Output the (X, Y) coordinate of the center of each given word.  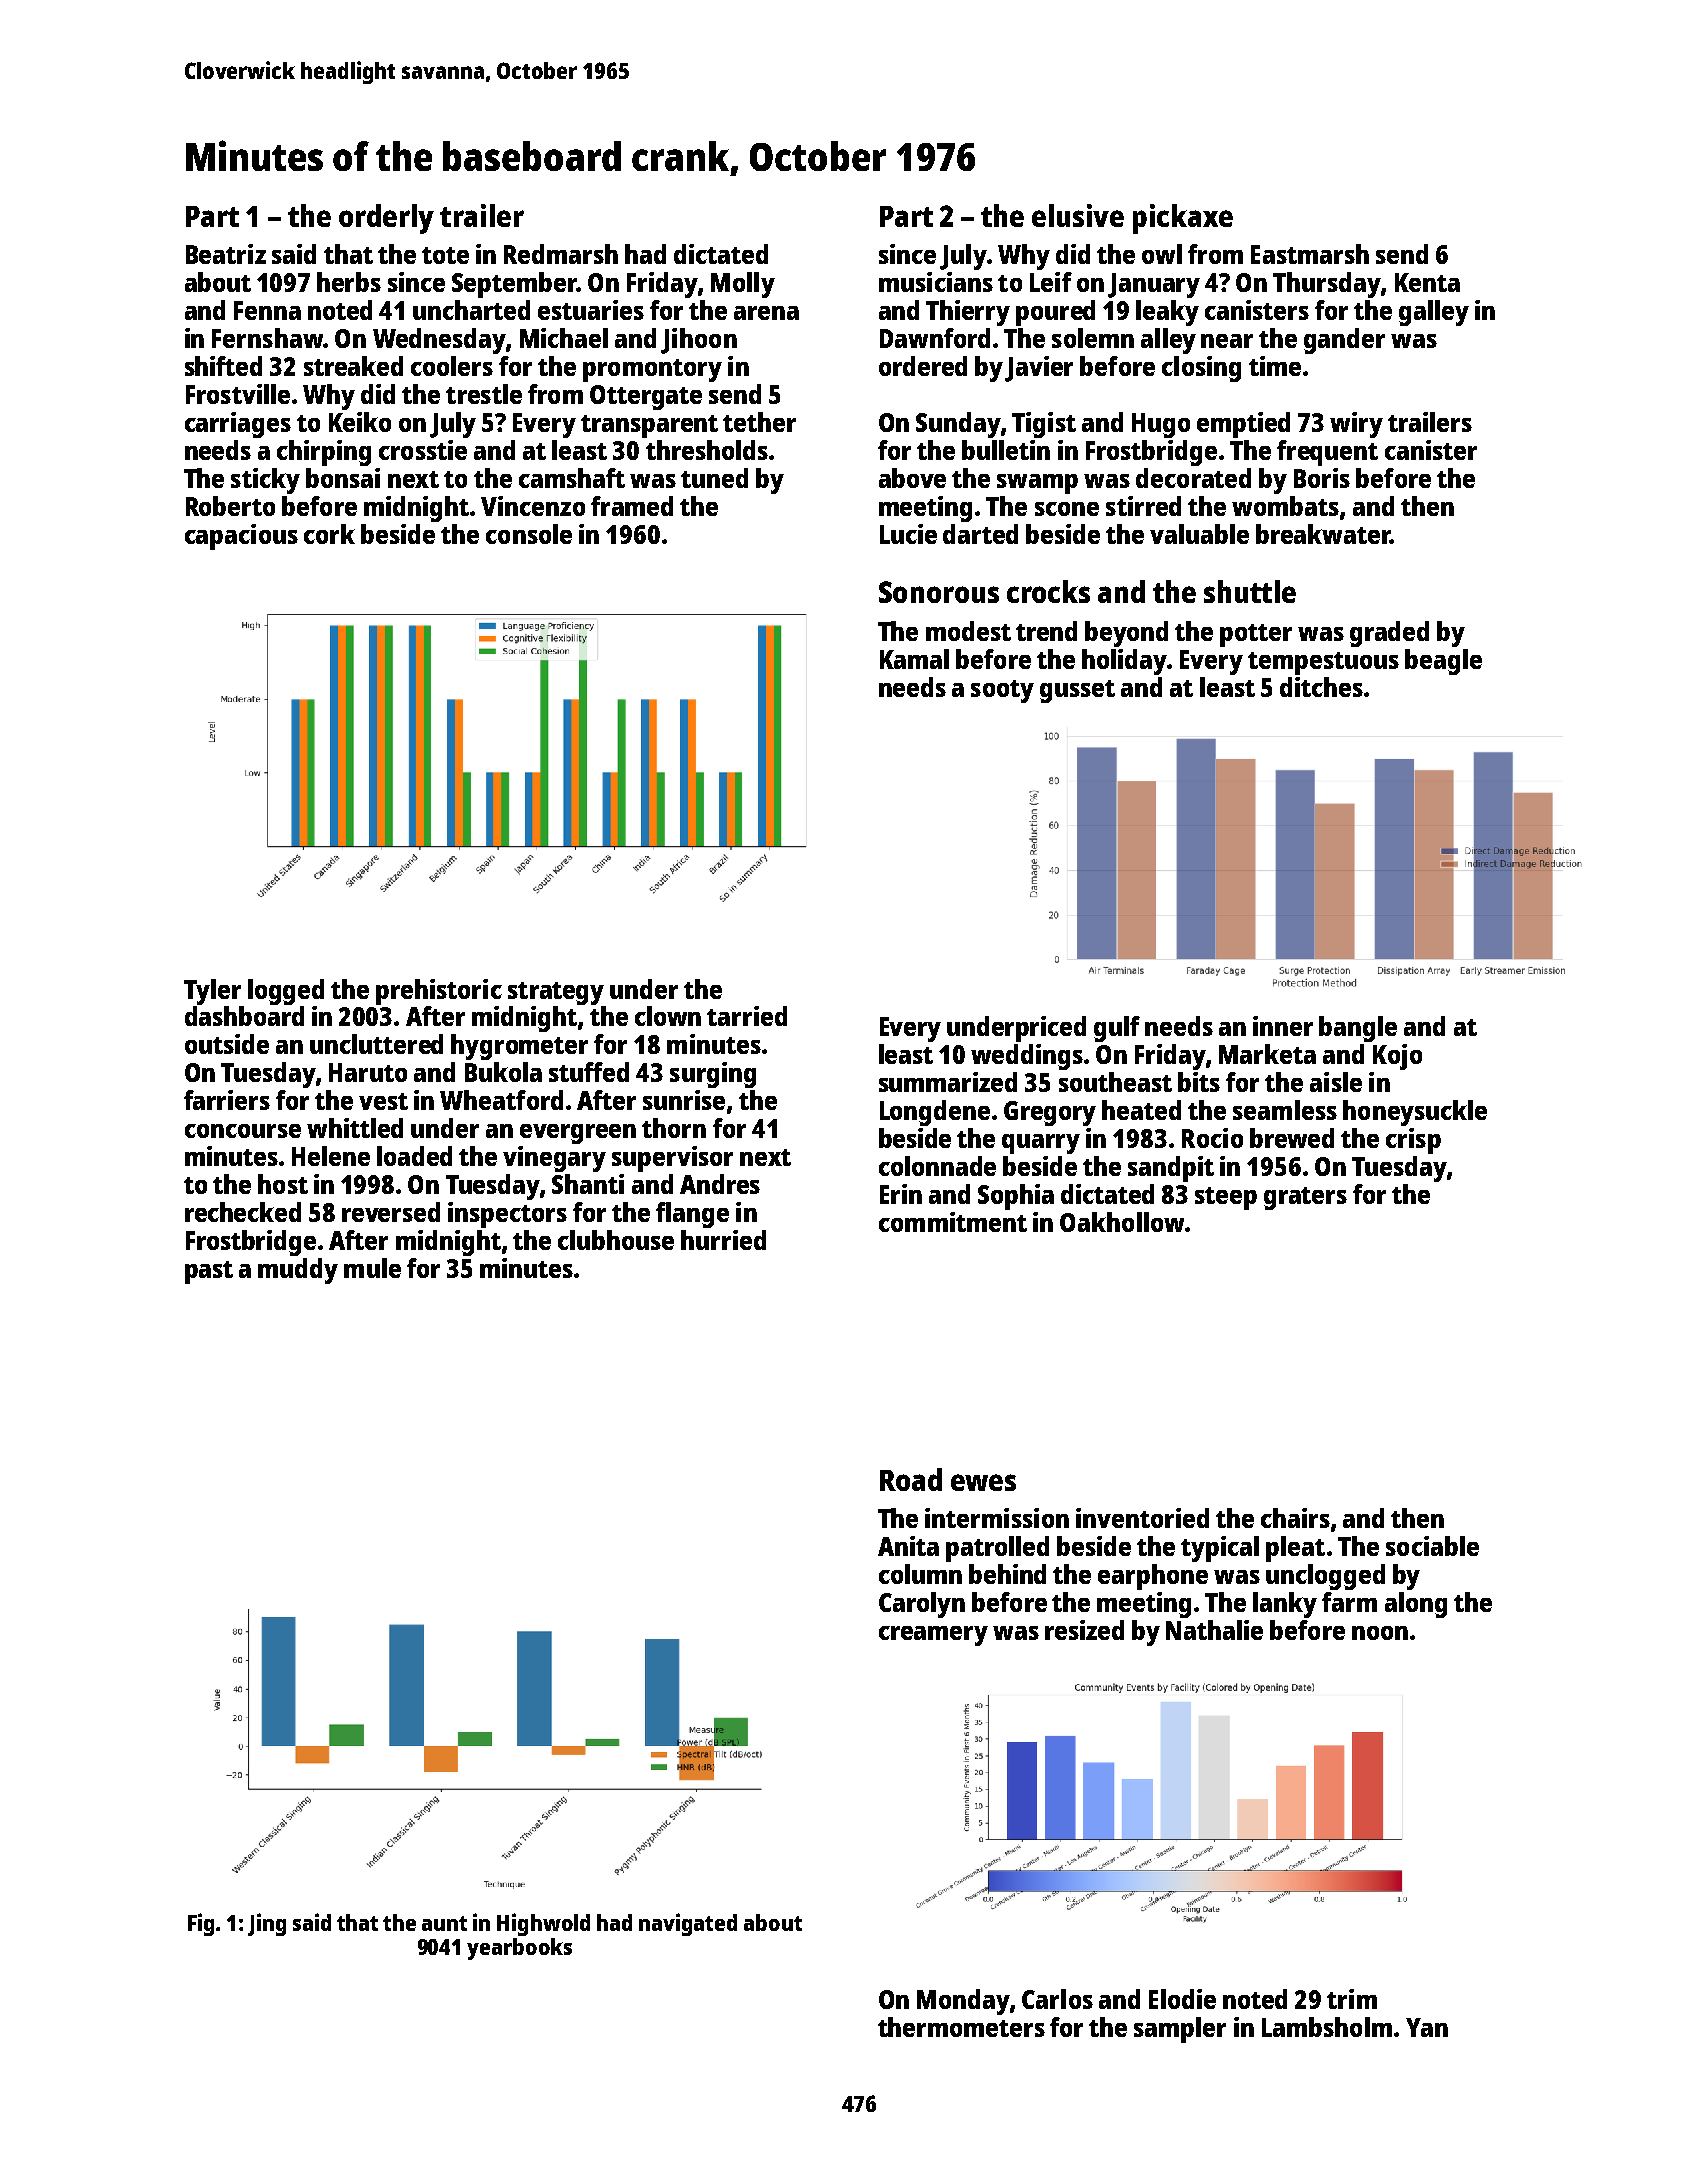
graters (1305, 1198)
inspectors (507, 1215)
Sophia (1016, 1197)
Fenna (267, 310)
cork (329, 534)
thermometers (961, 2027)
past (209, 1272)
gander (1344, 341)
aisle (1336, 1082)
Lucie (908, 534)
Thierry (968, 313)
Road (911, 1479)
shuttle (1250, 591)
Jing (267, 1924)
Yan (1427, 2027)
